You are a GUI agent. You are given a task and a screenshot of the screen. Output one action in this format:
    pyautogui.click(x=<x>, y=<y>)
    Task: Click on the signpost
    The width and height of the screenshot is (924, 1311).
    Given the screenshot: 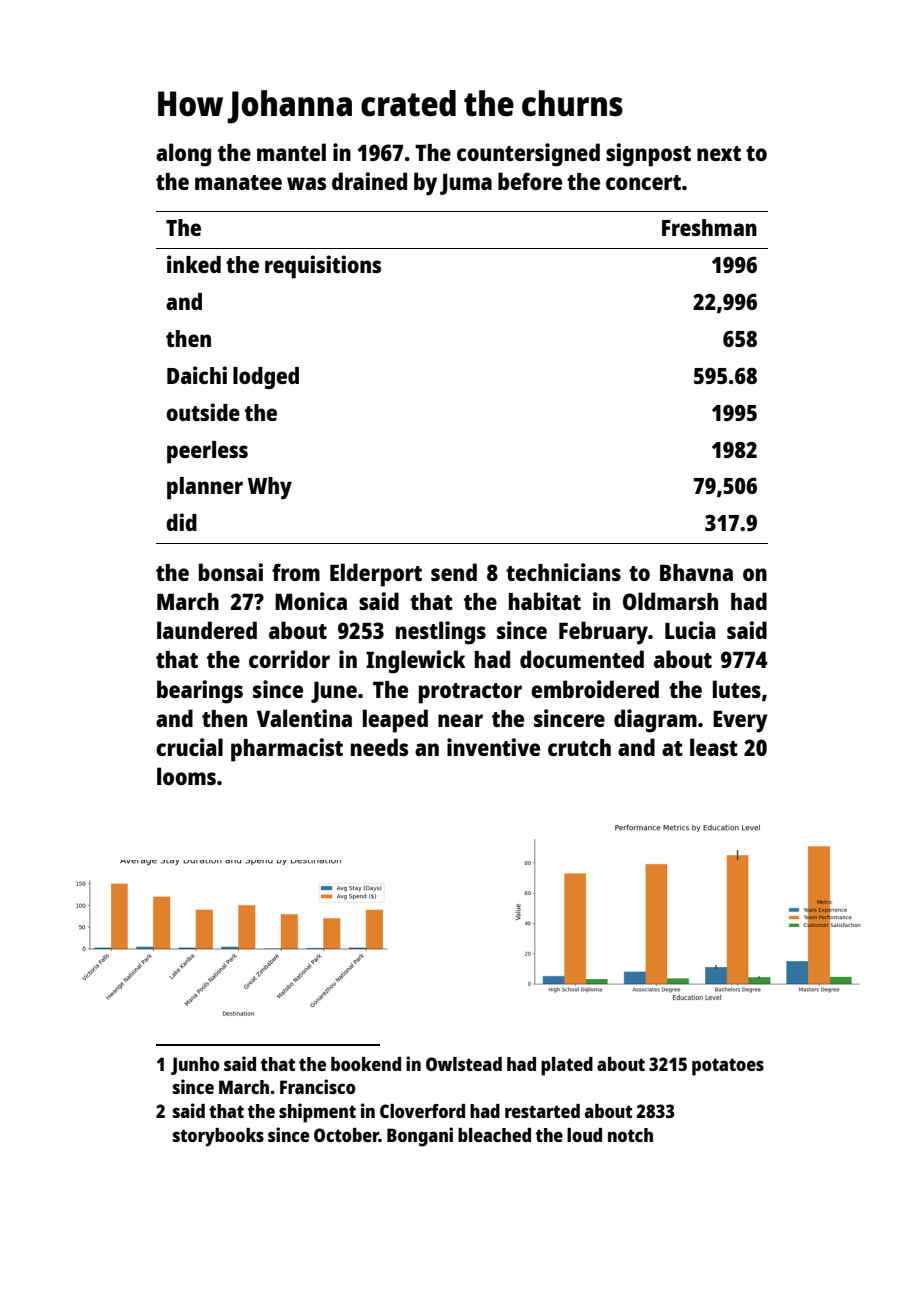 What is the action you would take?
    pyautogui.click(x=648, y=155)
